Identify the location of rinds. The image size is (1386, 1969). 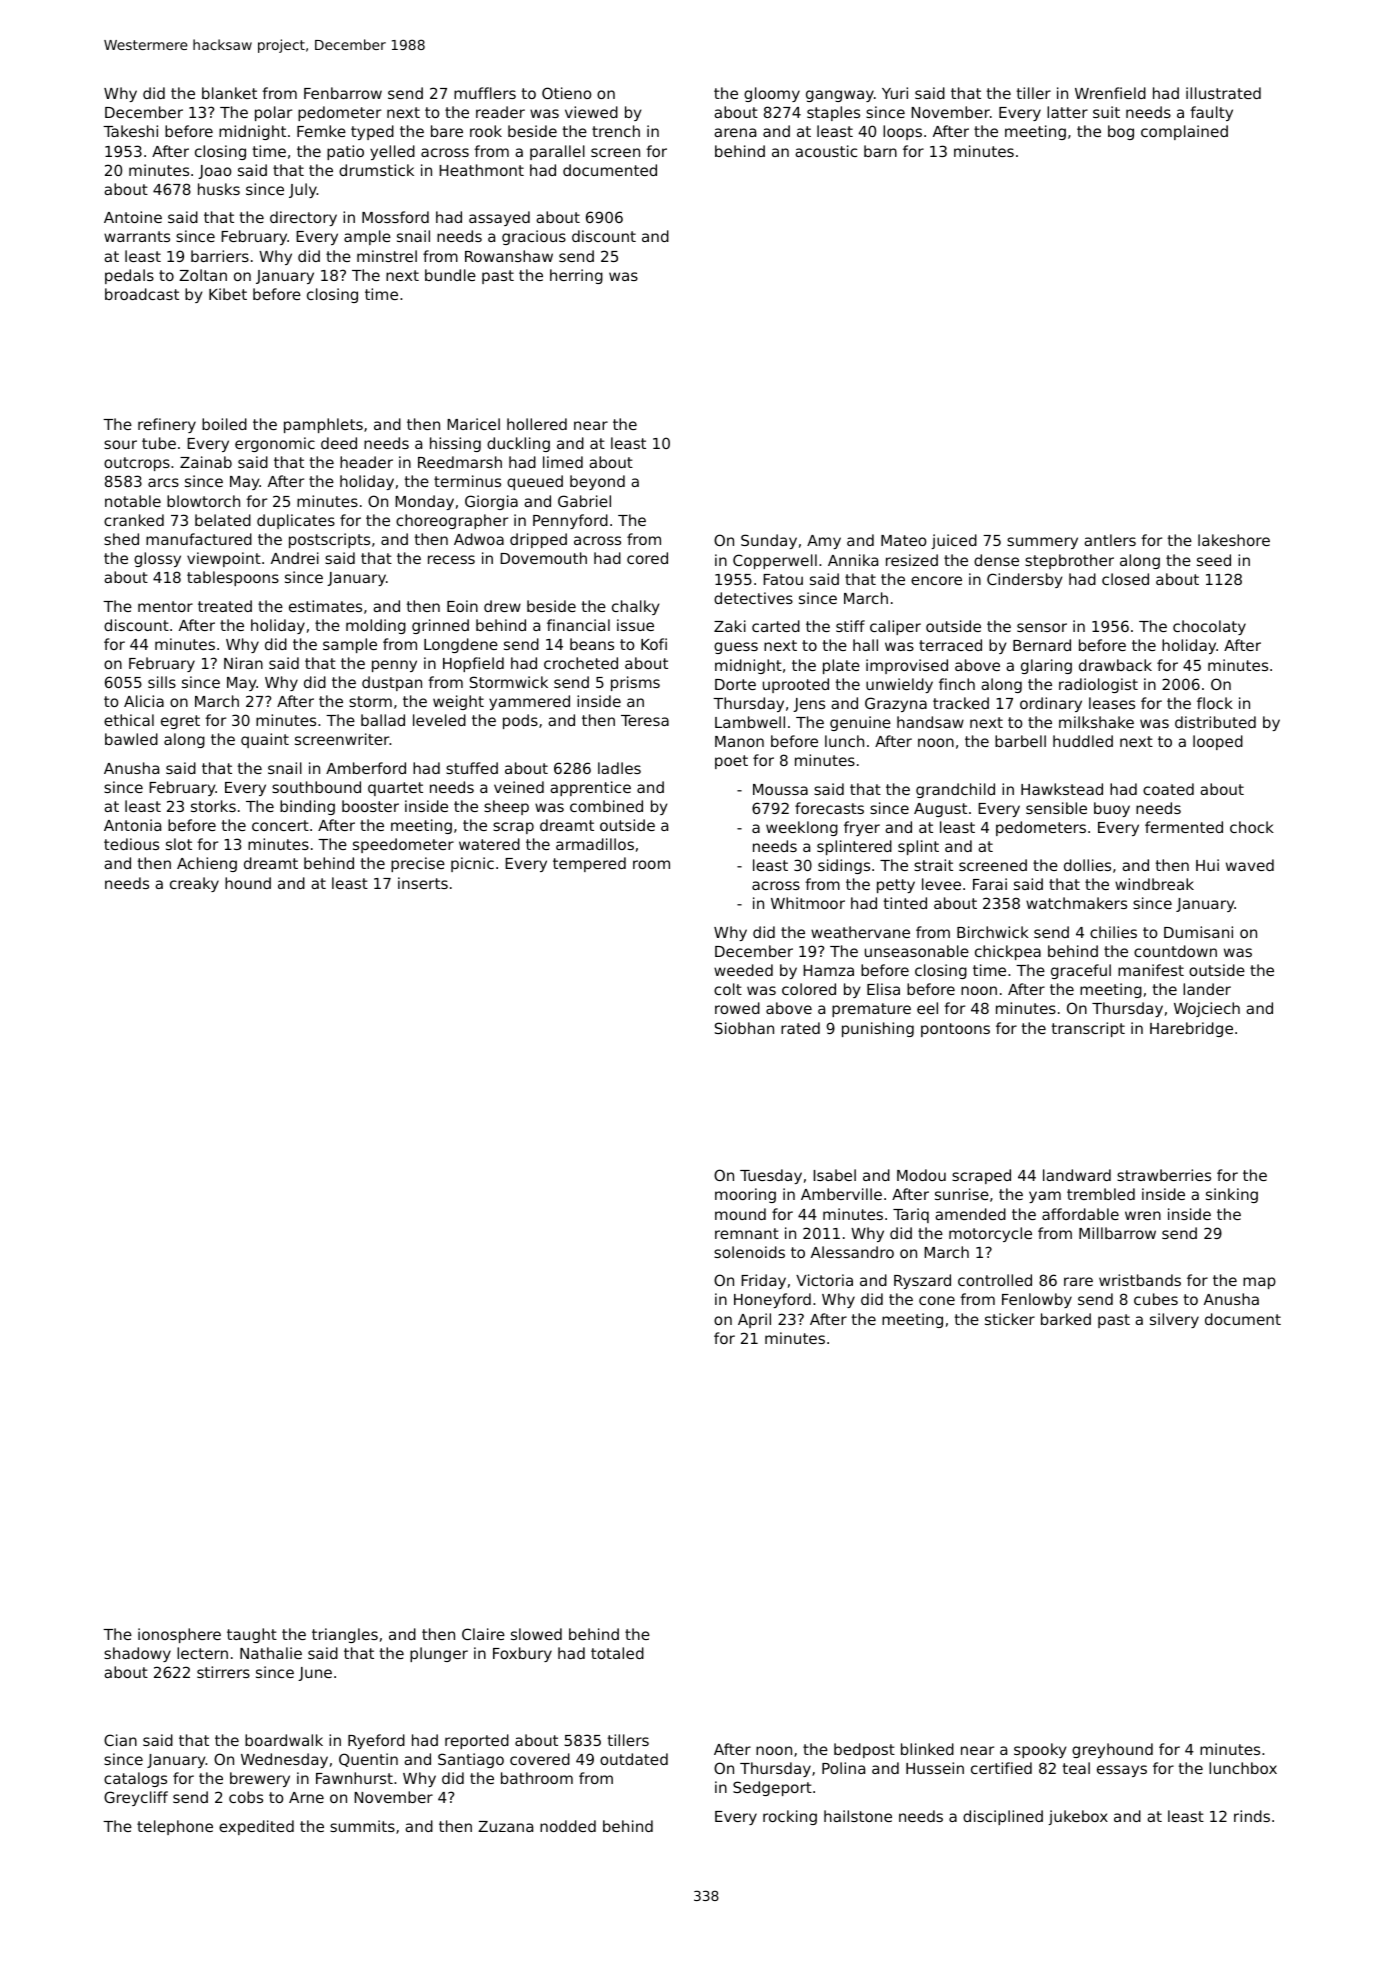
(1252, 1816).
